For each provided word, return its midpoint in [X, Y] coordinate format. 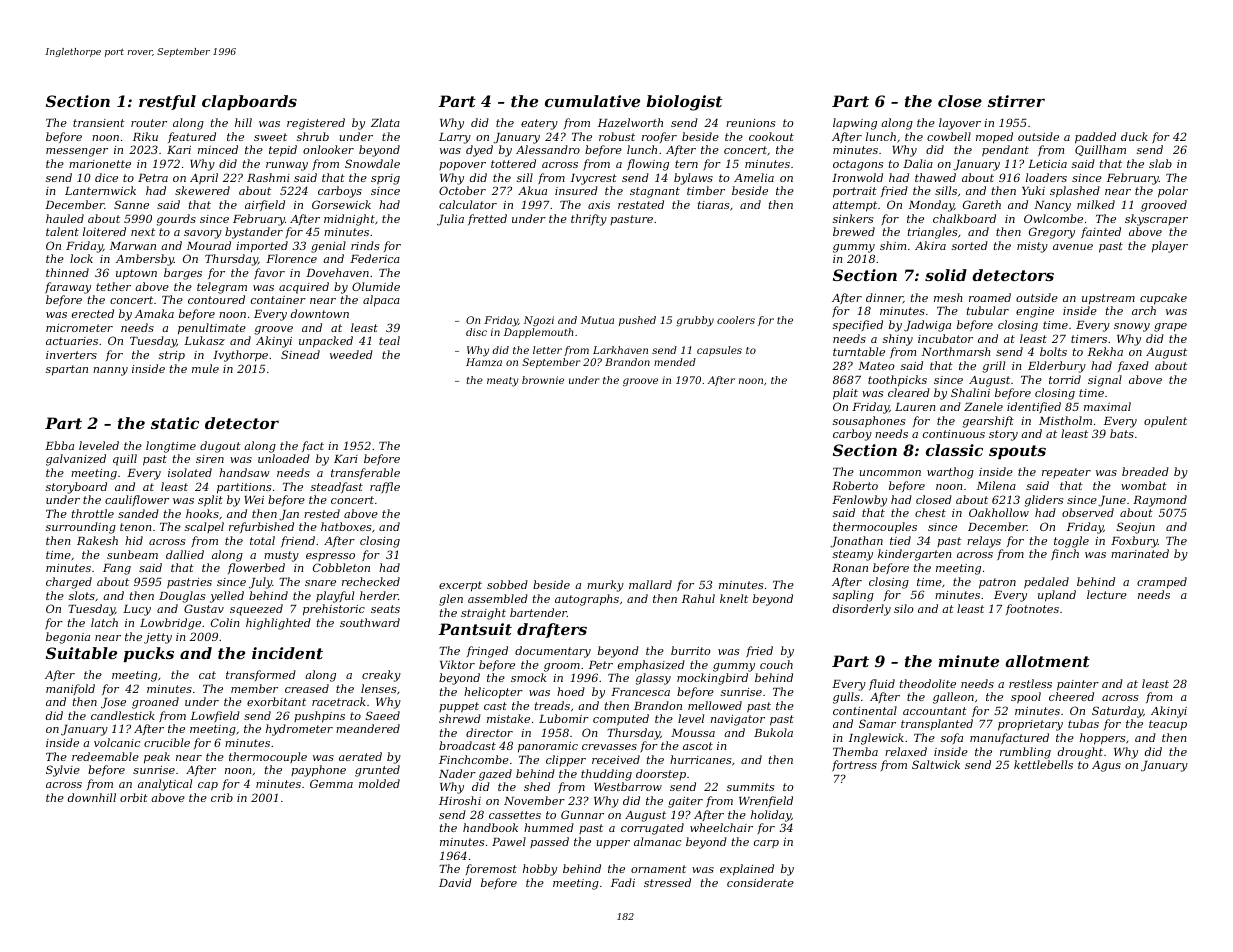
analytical [165, 785]
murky [605, 586]
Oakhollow [999, 512]
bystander [254, 233]
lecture [1107, 594]
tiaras [713, 205]
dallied [185, 554]
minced [218, 149]
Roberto [855, 485]
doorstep [661, 774]
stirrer [1016, 101]
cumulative [592, 101]
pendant [1005, 151]
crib [222, 797]
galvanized [76, 460]
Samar [877, 723]
